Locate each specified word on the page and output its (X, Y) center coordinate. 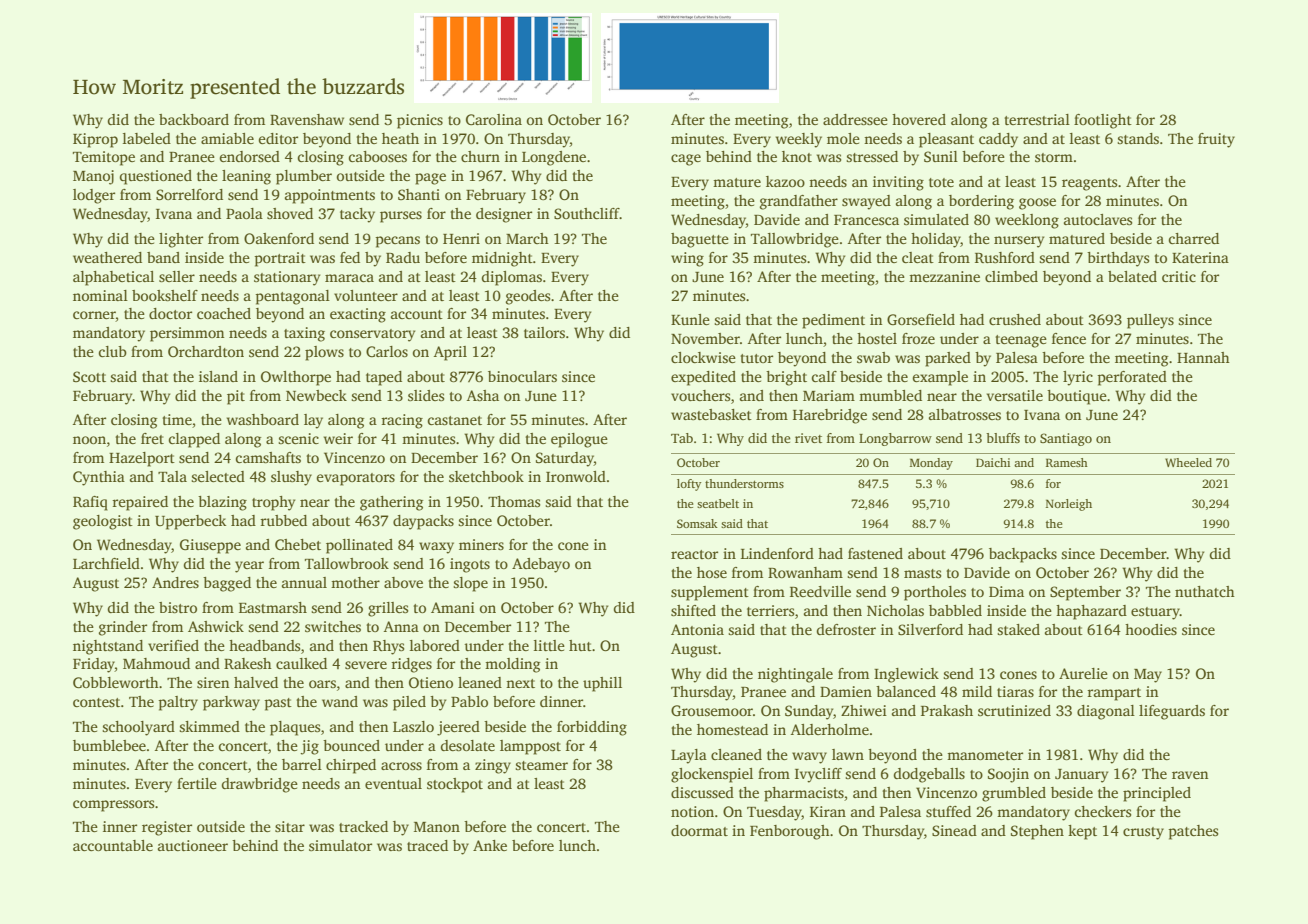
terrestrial (1037, 119)
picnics (420, 121)
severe (366, 665)
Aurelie (1083, 673)
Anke (490, 845)
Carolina (494, 119)
